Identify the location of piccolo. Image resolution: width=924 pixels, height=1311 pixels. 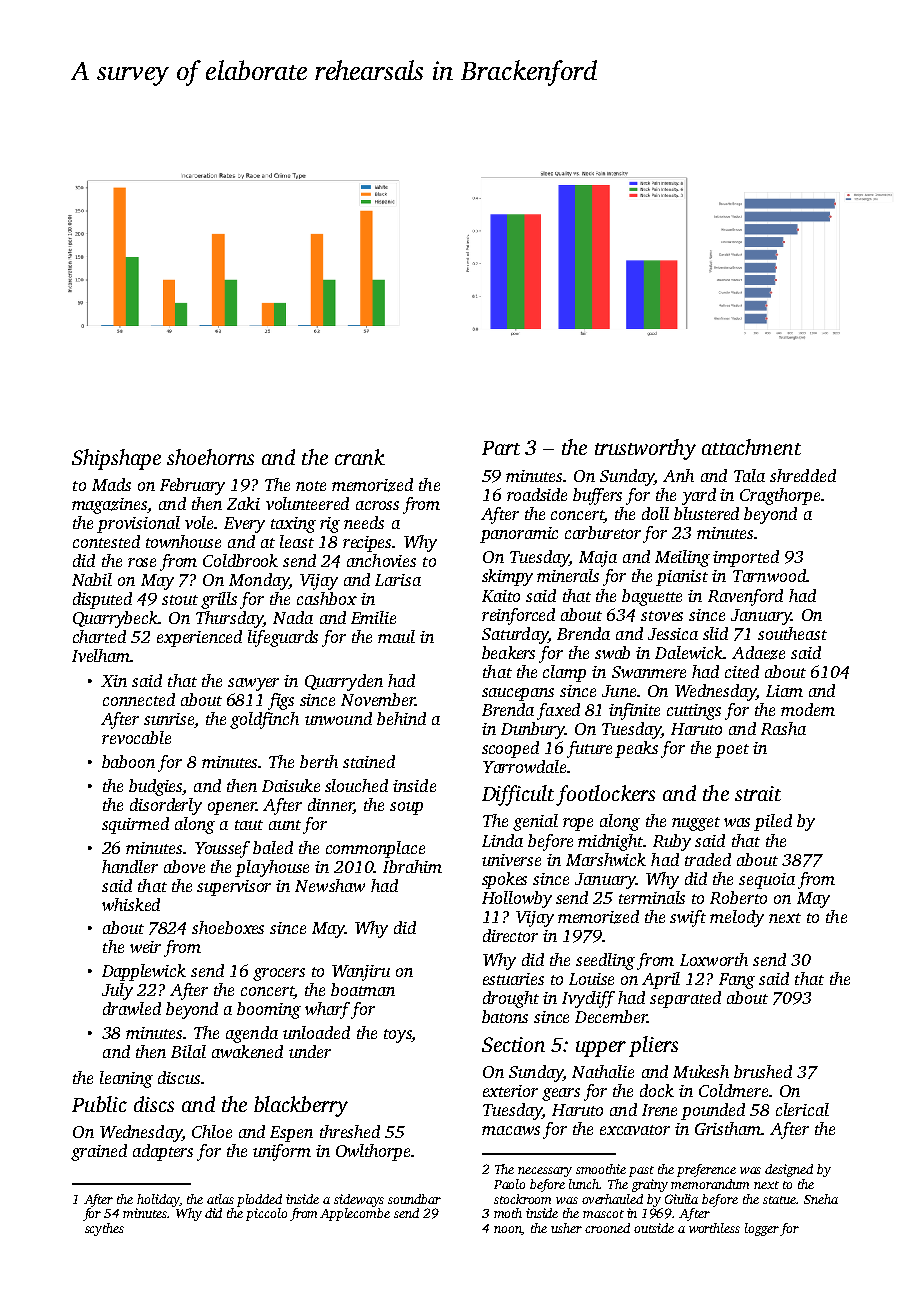
(266, 1214).
